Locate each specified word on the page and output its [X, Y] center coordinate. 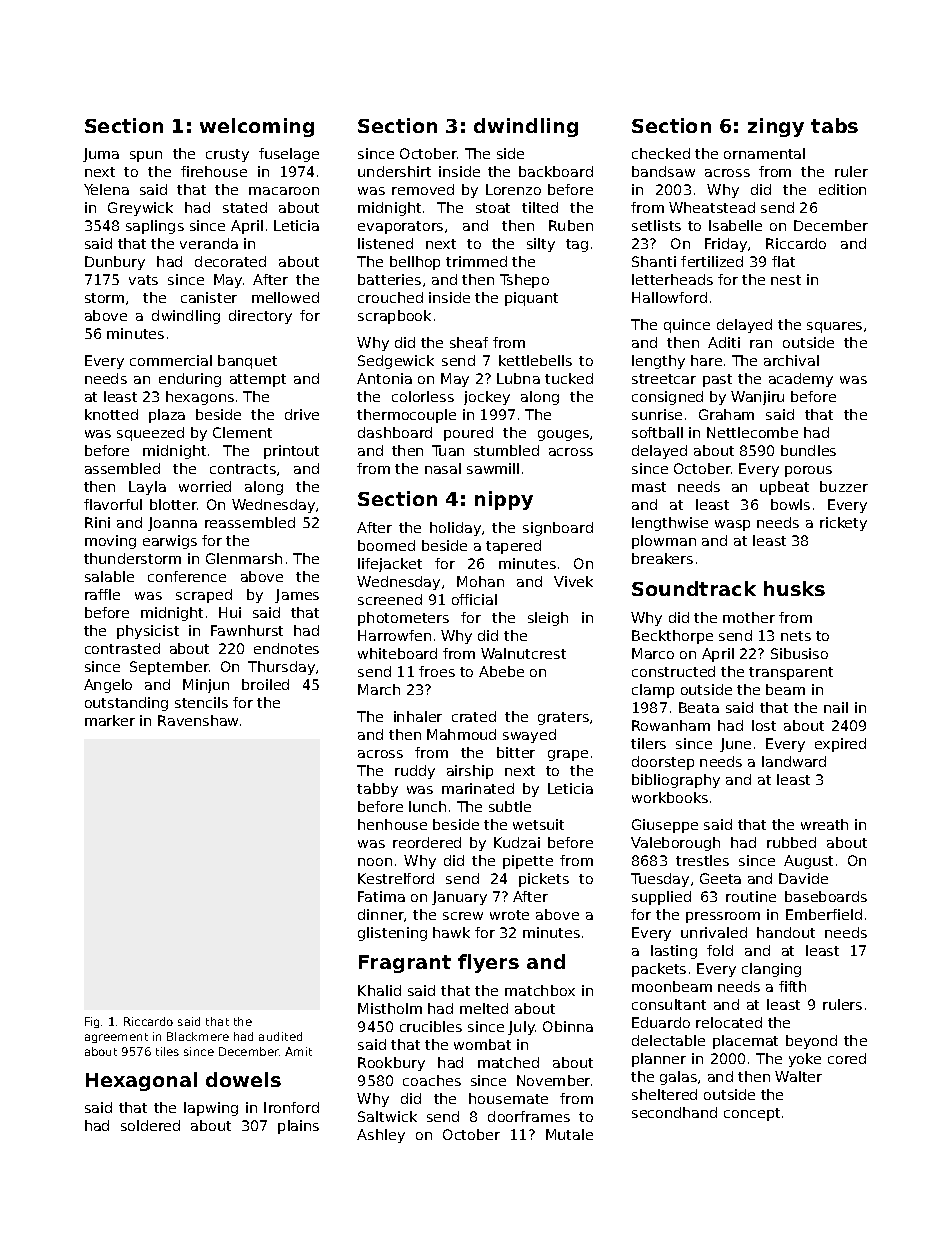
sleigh [548, 619]
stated [245, 207]
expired [840, 745]
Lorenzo [513, 189]
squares [834, 327]
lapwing [211, 1109]
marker [110, 720]
